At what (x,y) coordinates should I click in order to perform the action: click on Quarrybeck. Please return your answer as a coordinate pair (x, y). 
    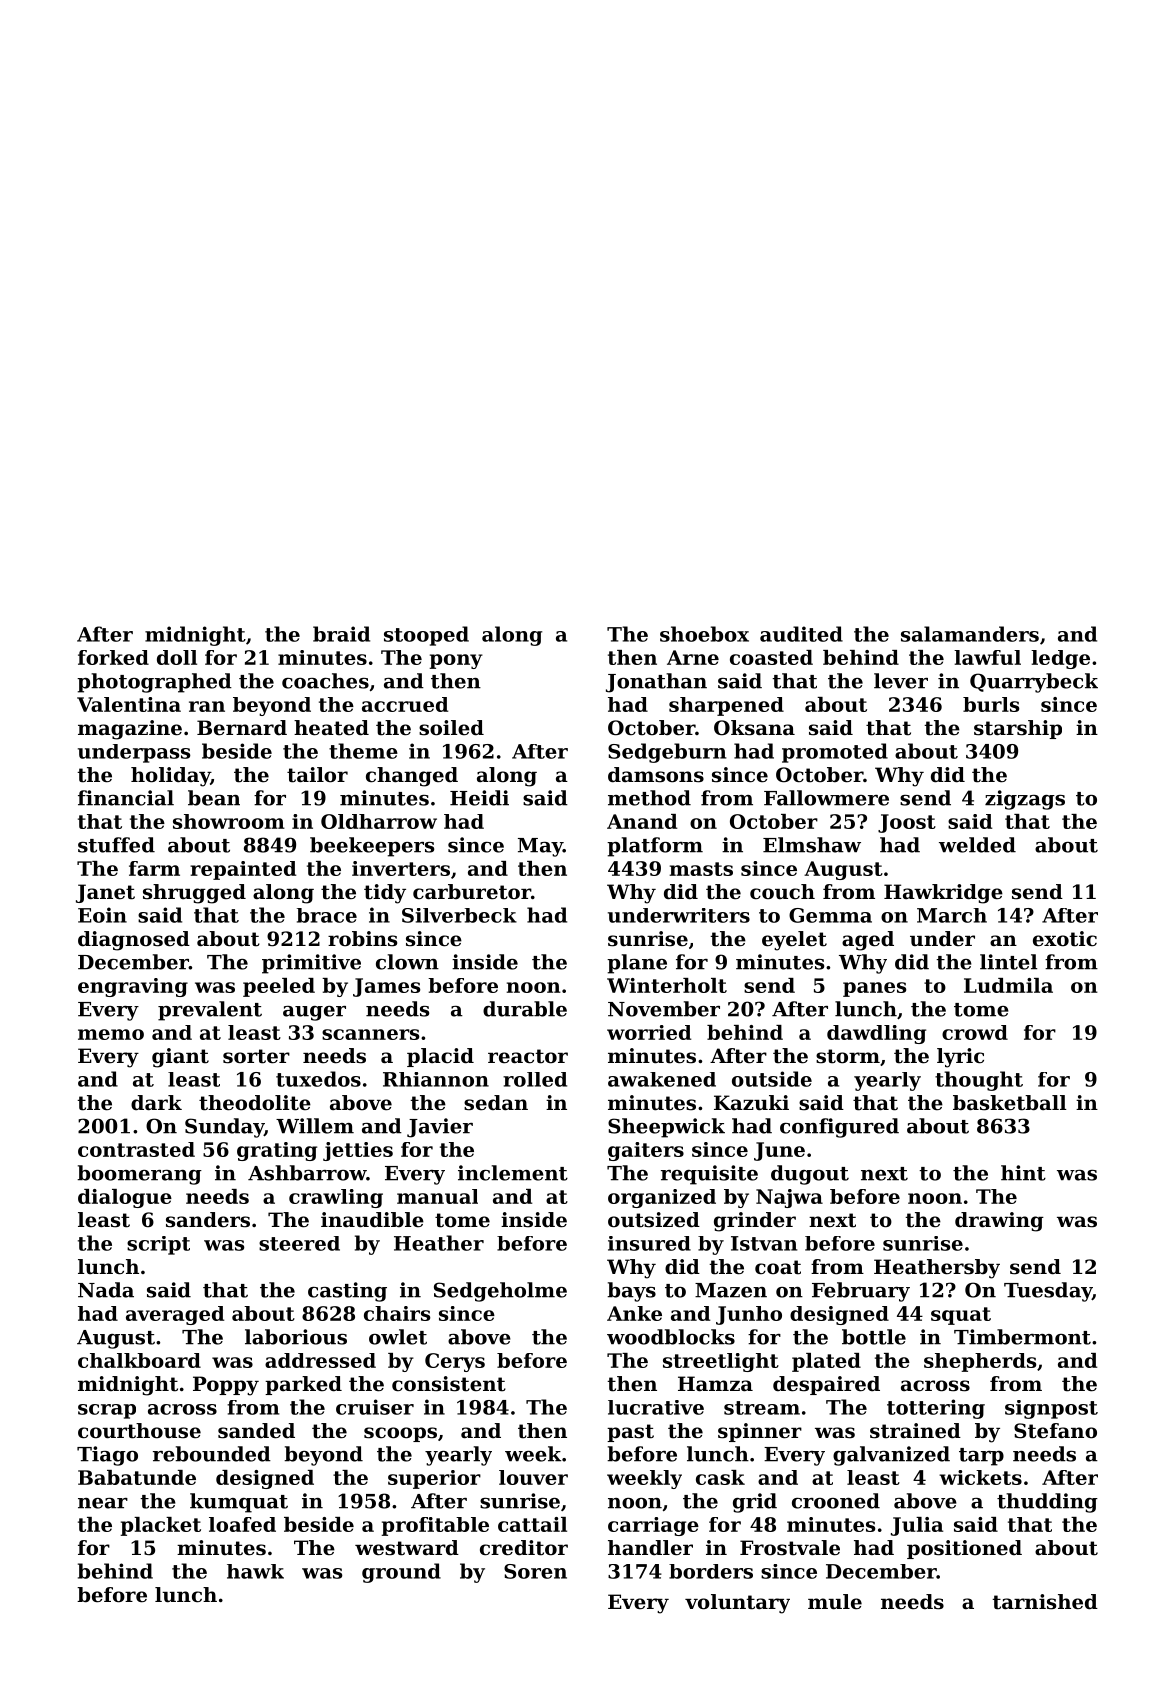
    Looking at the image, I should click on (1034, 683).
